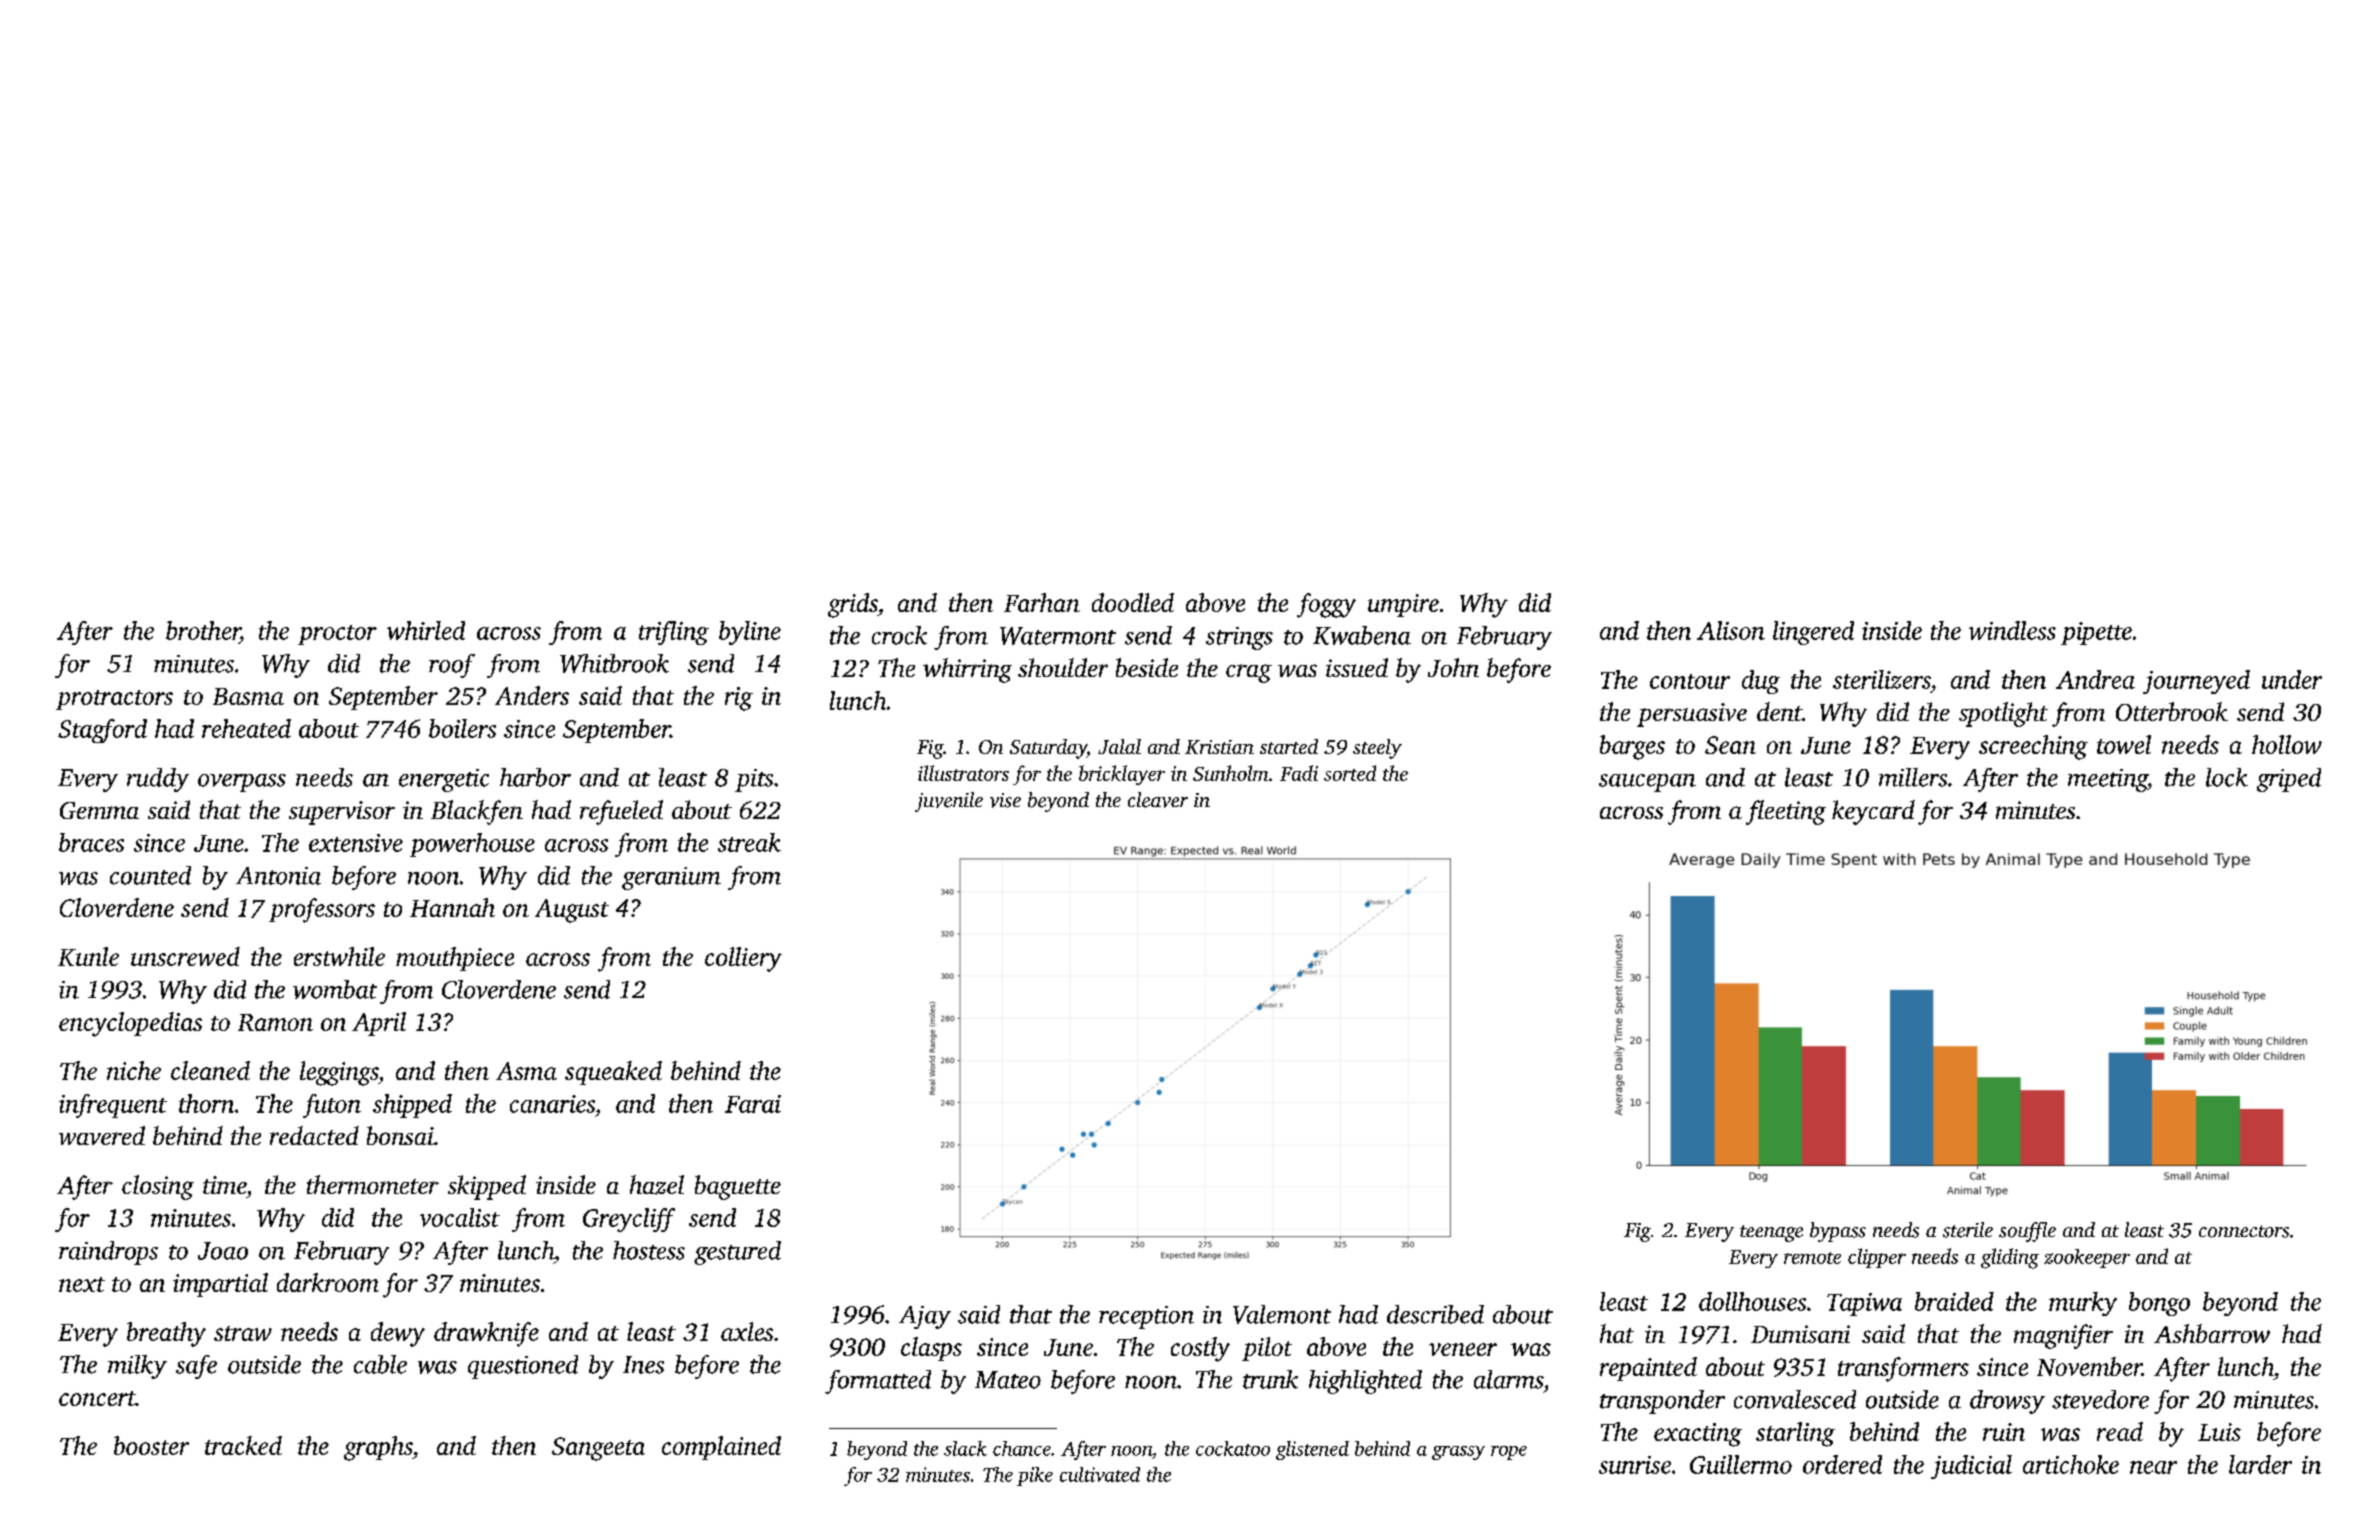 This image has width=2380, height=1540. I want to click on described, so click(1435, 1314).
